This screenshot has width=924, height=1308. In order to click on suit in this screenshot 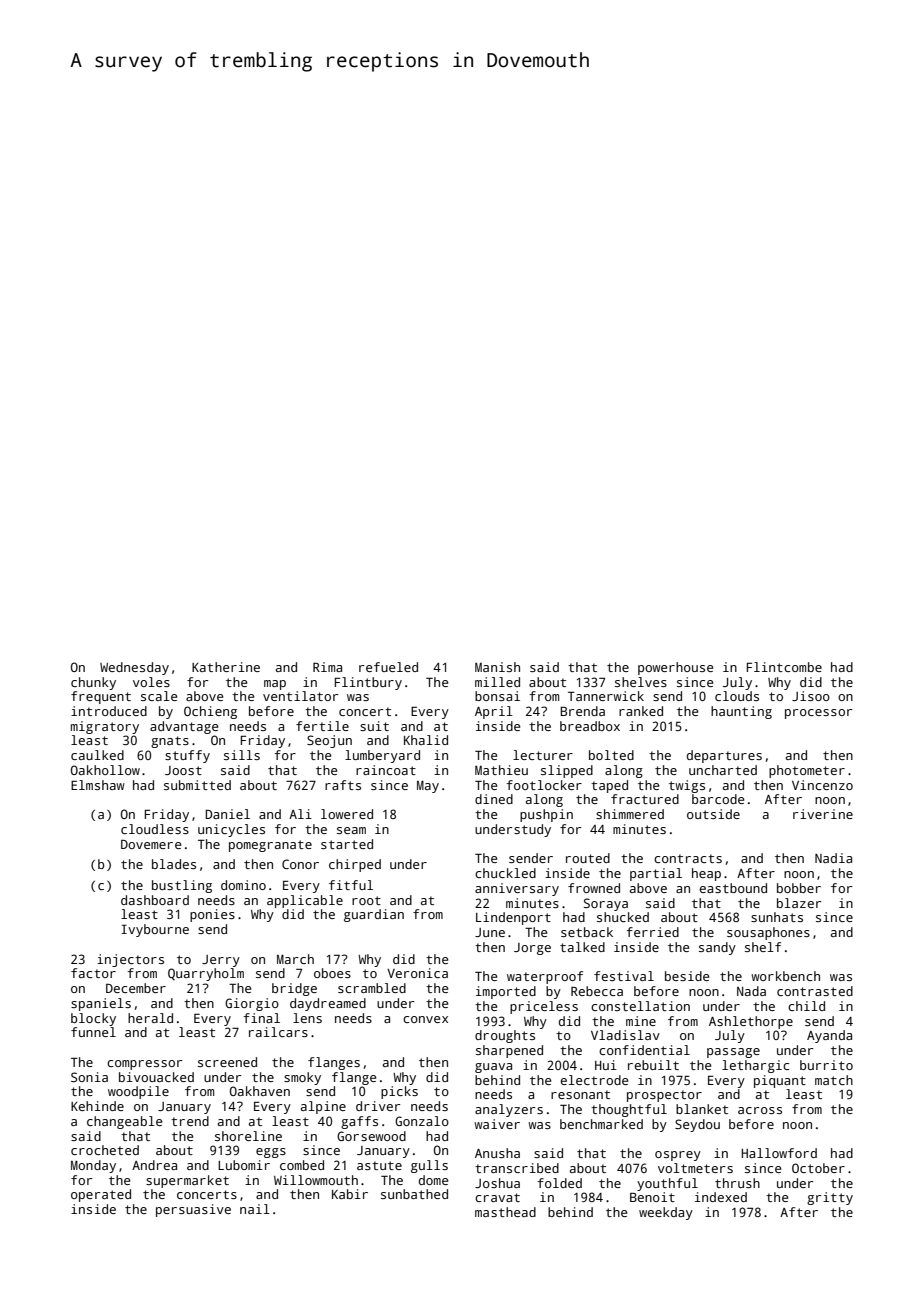, I will do `click(374, 726)`.
